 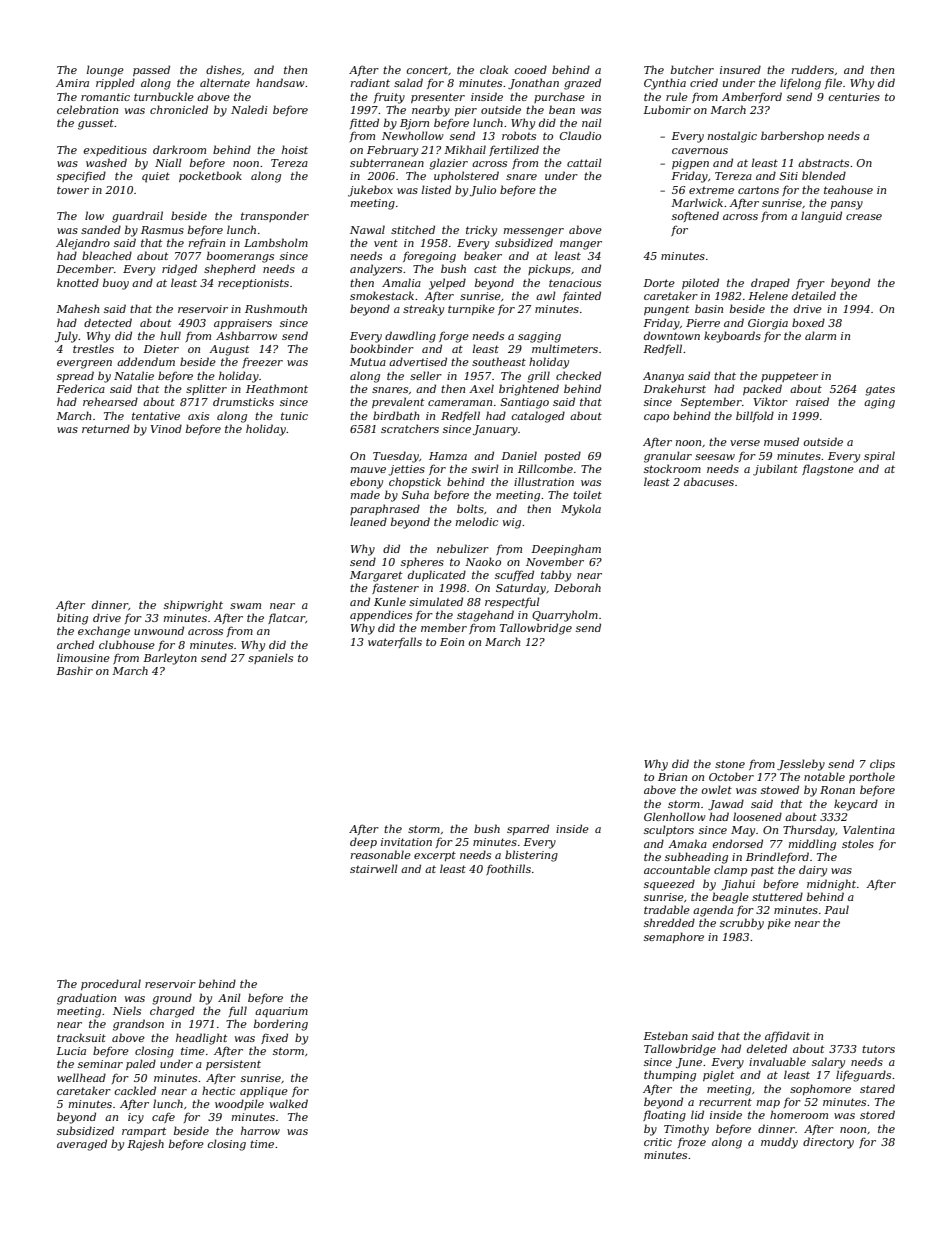 What do you see at coordinates (582, 84) in the screenshot?
I see `grazed` at bounding box center [582, 84].
